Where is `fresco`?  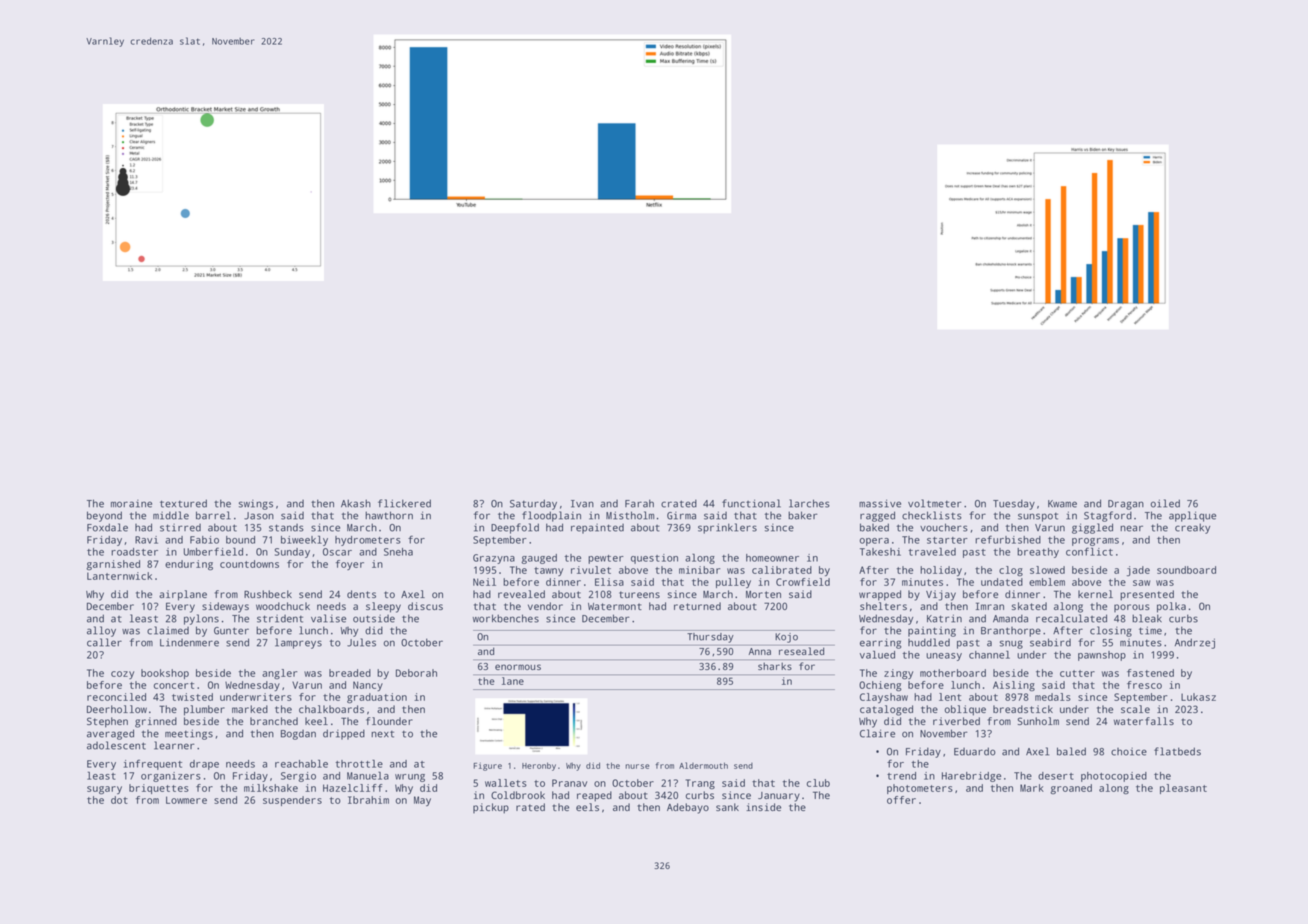 fresco is located at coordinates (1144, 685).
